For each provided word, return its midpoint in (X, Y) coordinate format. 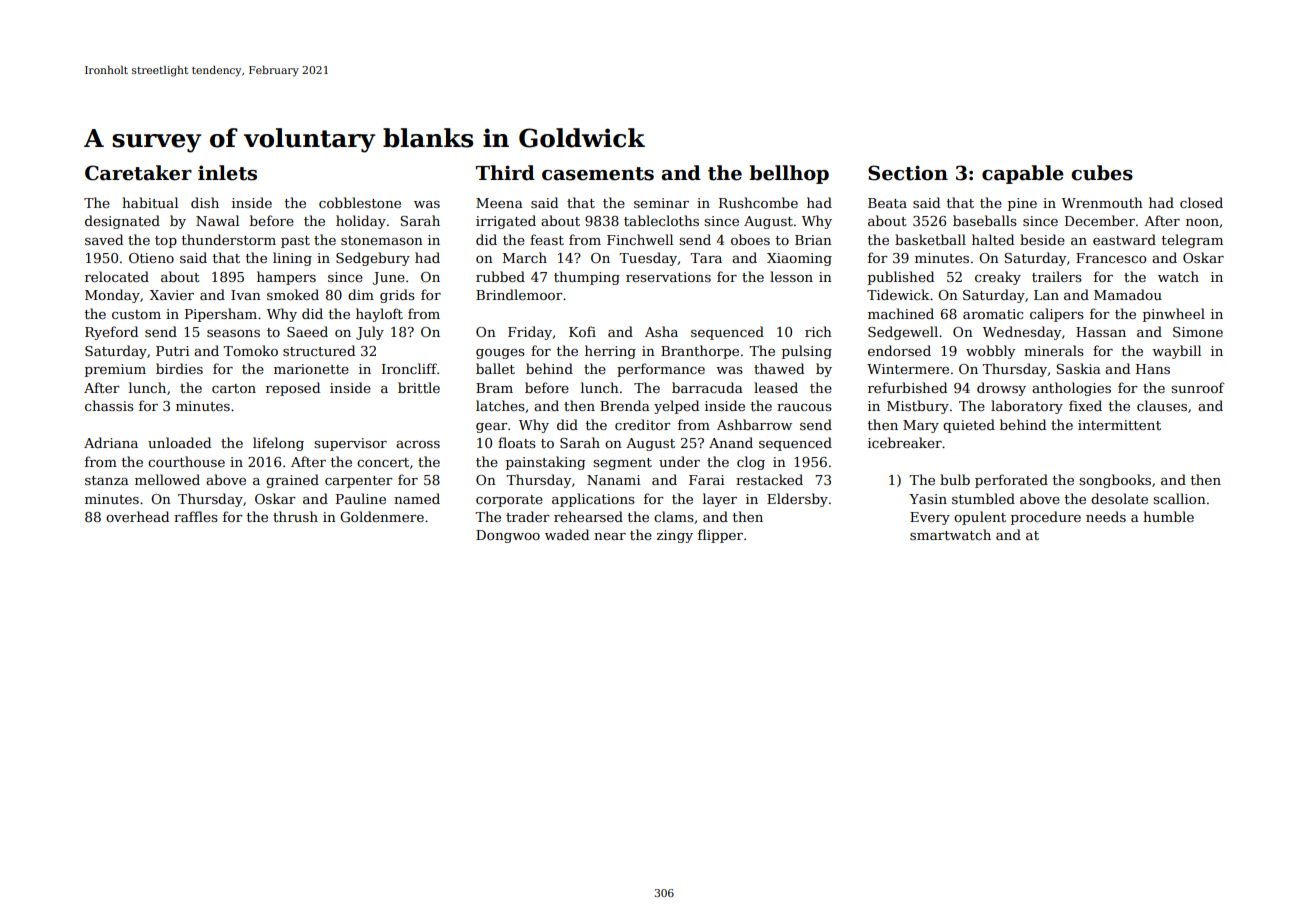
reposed (293, 389)
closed (1201, 202)
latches (500, 405)
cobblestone (360, 202)
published (901, 278)
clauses (1162, 405)
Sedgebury (373, 259)
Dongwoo (508, 536)
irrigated (506, 222)
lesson (791, 276)
